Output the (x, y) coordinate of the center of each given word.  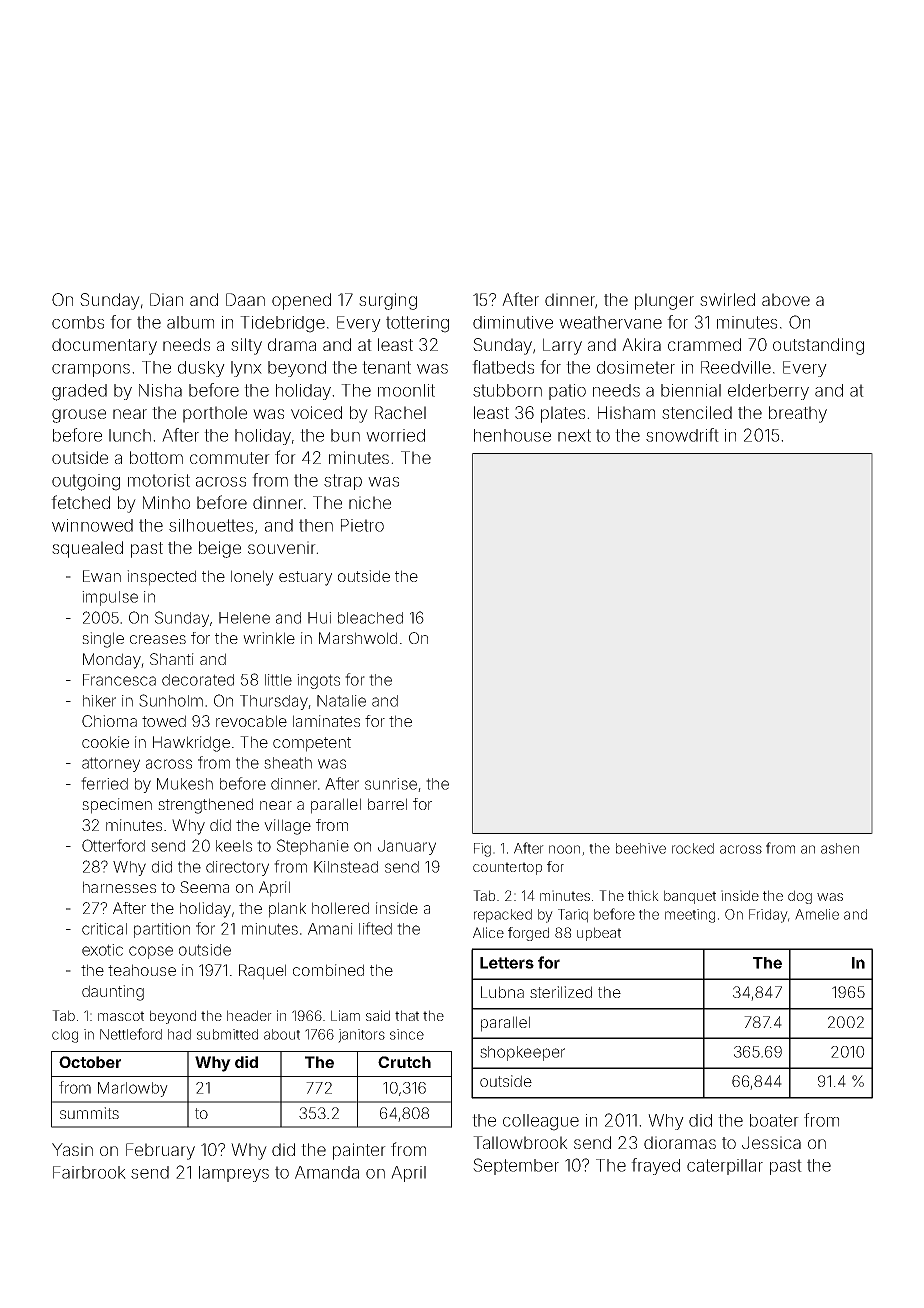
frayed (655, 1166)
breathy (798, 414)
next (574, 435)
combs (78, 322)
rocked (693, 848)
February (160, 1151)
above (786, 299)
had (179, 1034)
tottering (417, 324)
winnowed (92, 525)
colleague (541, 1122)
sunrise (391, 784)
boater (774, 1120)
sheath (288, 763)
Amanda (327, 1172)
